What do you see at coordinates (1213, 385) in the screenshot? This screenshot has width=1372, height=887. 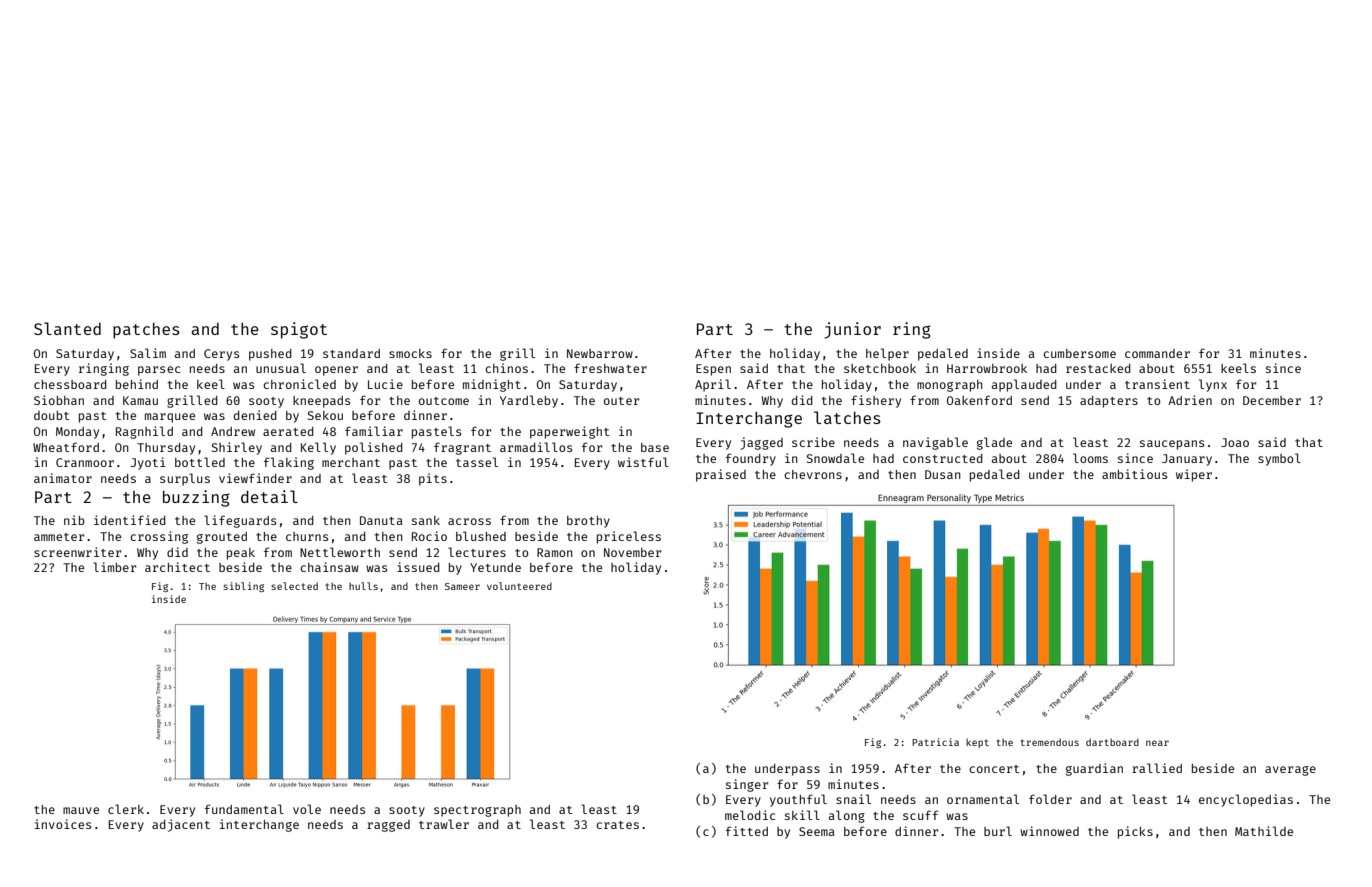 I see `lynx` at bounding box center [1213, 385].
